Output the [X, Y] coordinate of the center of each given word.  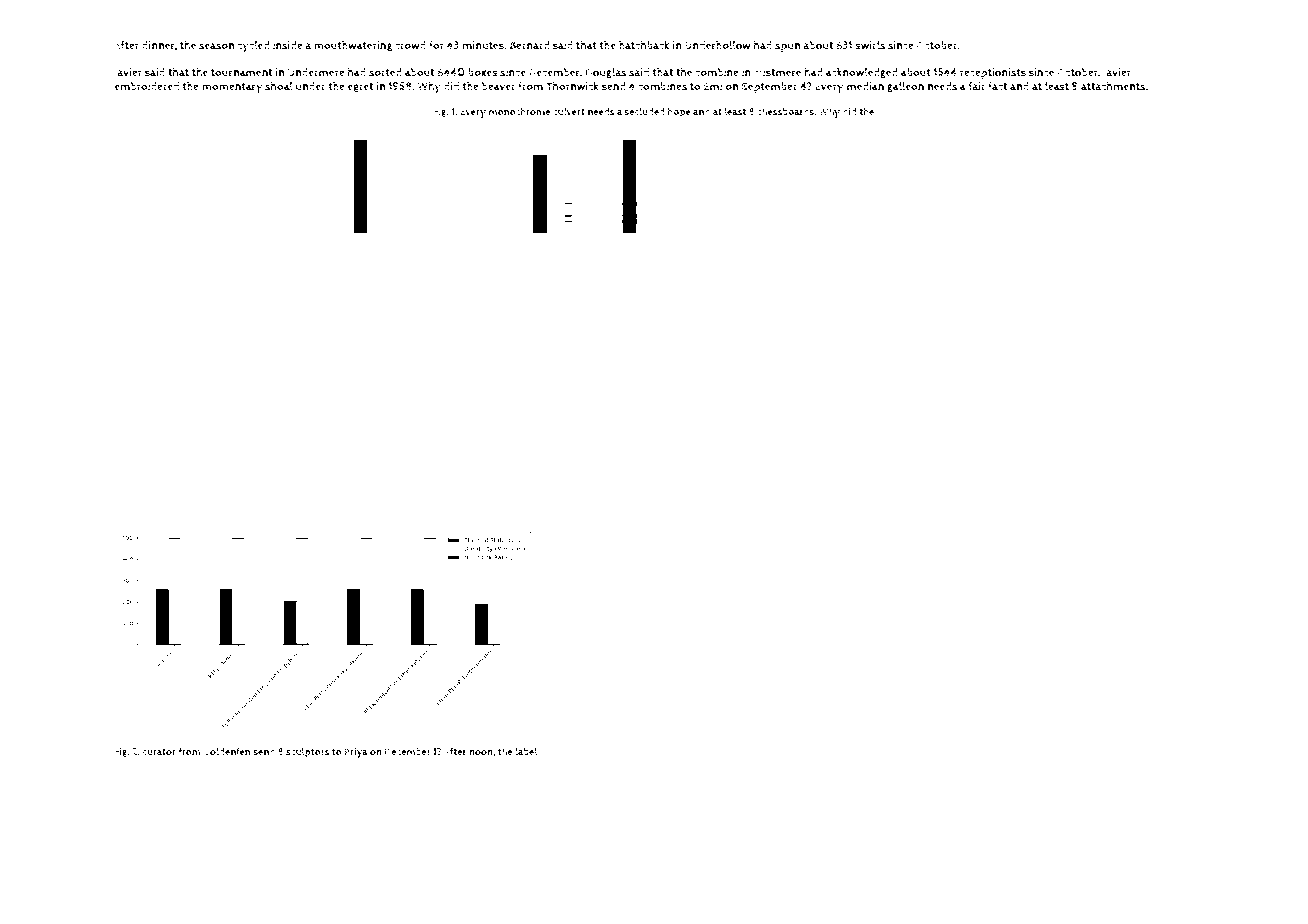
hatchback [644, 45]
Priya [356, 753]
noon [481, 752]
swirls [870, 45]
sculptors [307, 752]
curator [159, 752]
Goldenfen [227, 751]
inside [288, 45]
